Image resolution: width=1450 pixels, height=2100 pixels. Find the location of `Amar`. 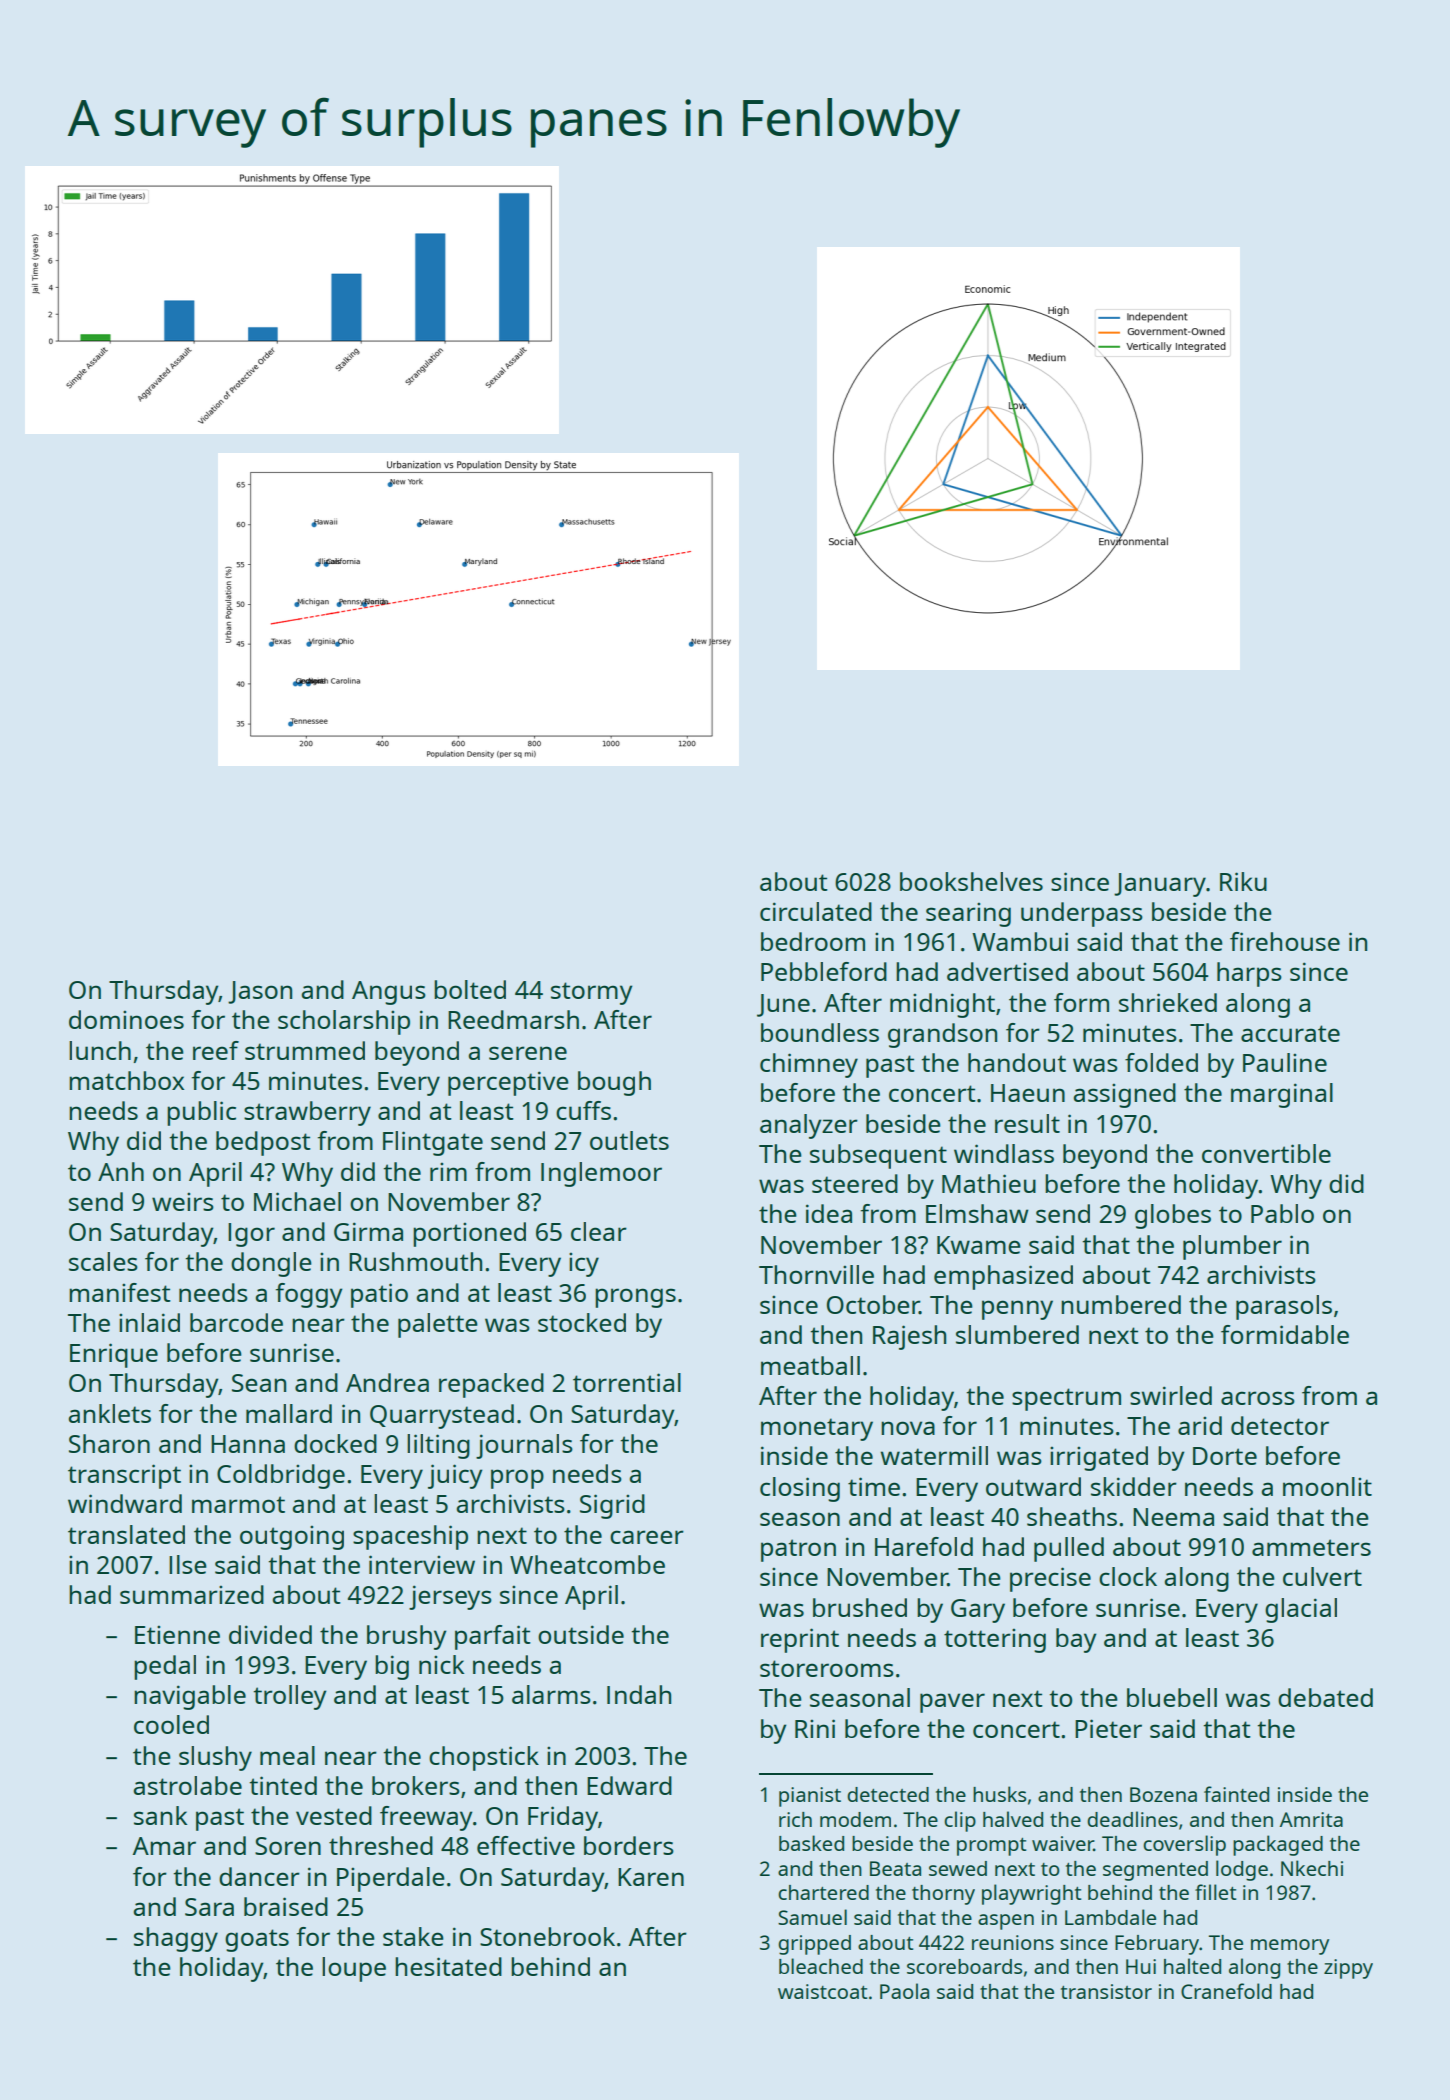

Amar is located at coordinates (164, 1846).
